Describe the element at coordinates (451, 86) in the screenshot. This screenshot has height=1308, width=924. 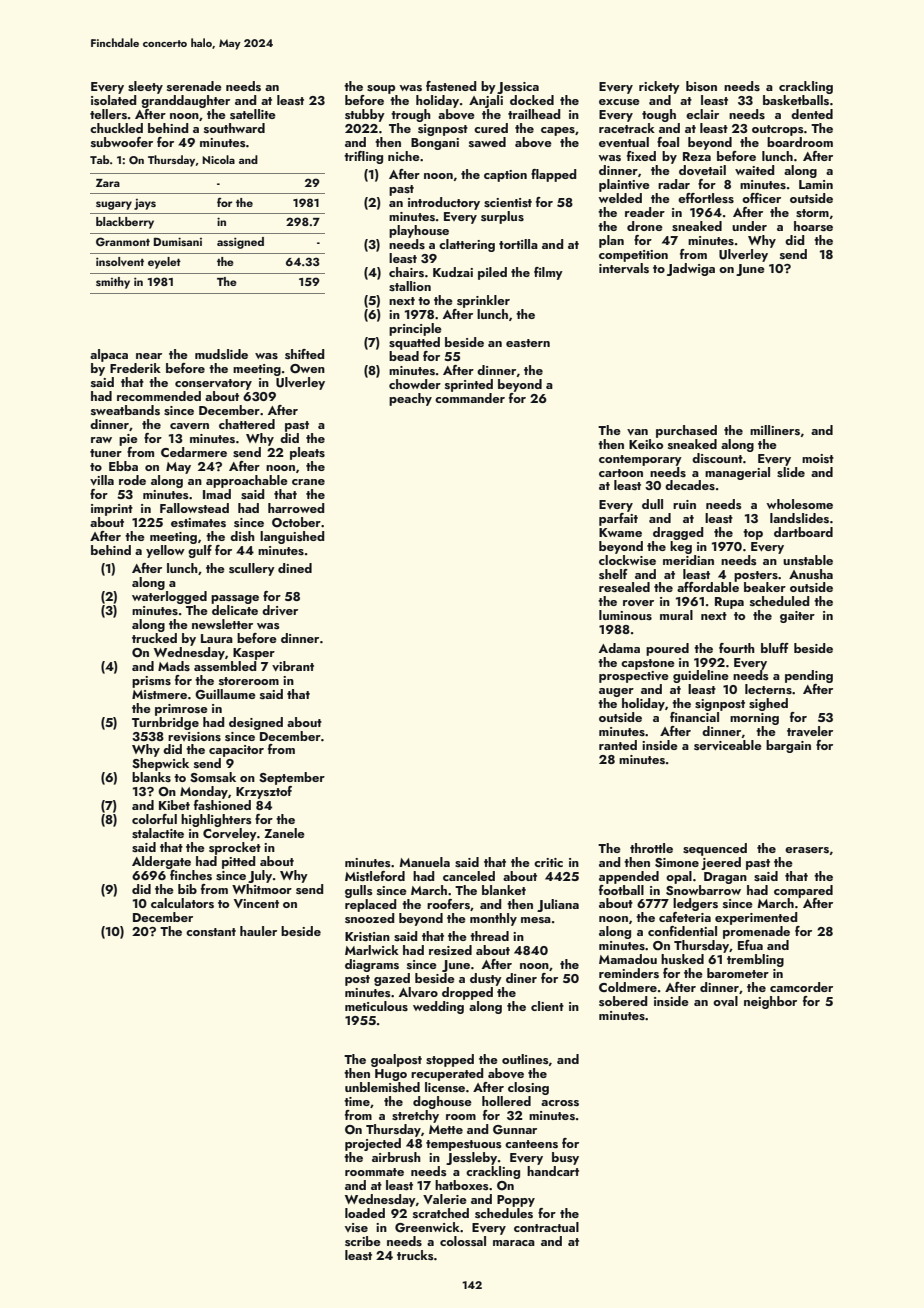
I see `fastened` at that location.
